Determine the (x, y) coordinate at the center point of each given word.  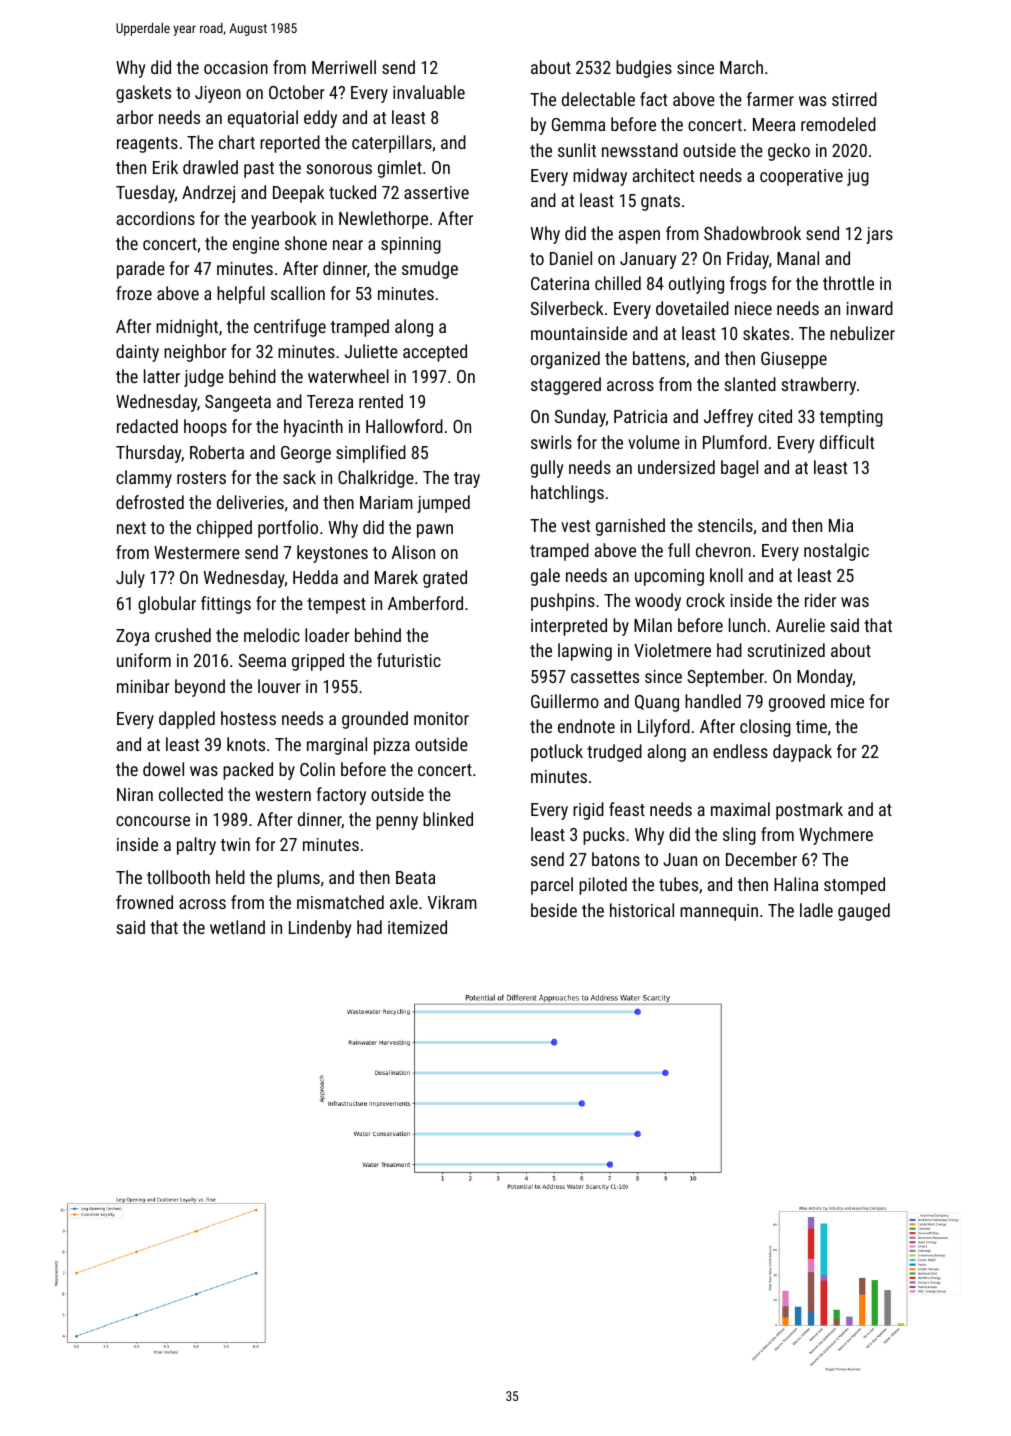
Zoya (132, 637)
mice (847, 701)
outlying (696, 285)
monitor (441, 718)
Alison (413, 552)
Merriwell (344, 67)
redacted (147, 426)
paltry (196, 846)
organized (565, 360)
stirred (854, 99)
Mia (841, 525)
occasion (236, 67)
